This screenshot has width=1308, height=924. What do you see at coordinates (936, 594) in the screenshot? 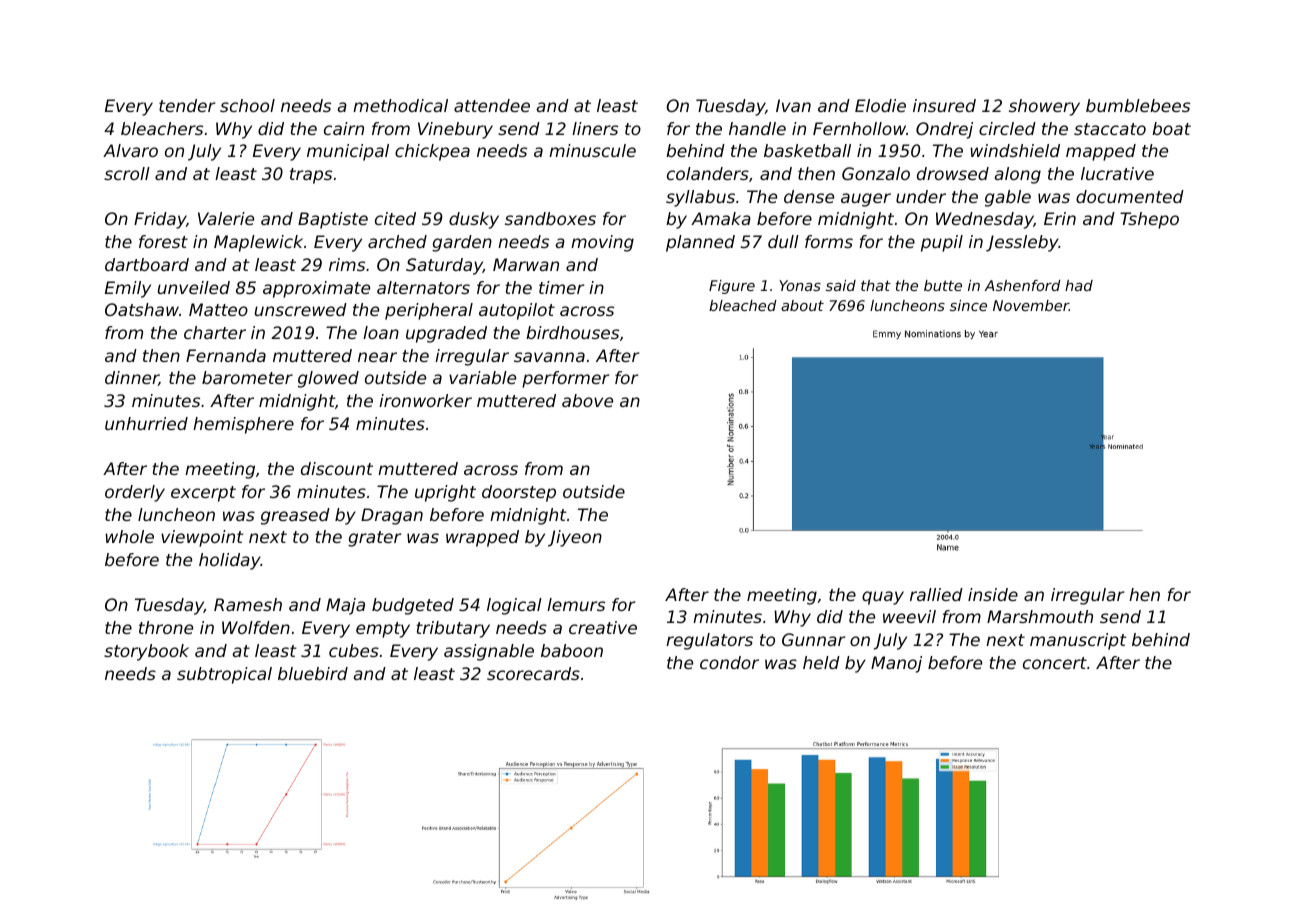
I see `rallied` at bounding box center [936, 594].
